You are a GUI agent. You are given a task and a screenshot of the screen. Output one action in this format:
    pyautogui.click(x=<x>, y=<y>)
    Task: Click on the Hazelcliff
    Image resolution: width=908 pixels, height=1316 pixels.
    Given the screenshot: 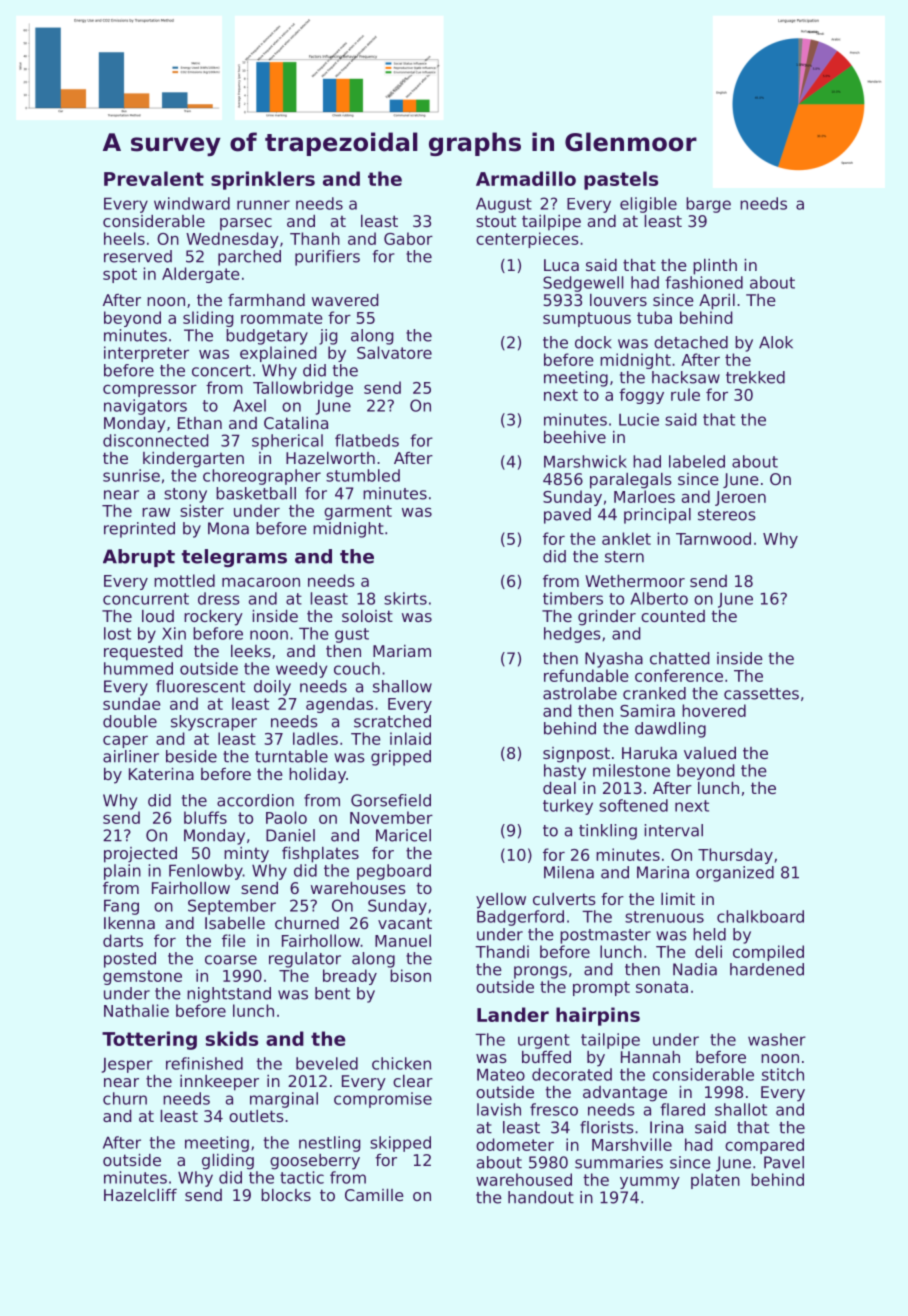 What is the action you would take?
    pyautogui.click(x=140, y=1195)
